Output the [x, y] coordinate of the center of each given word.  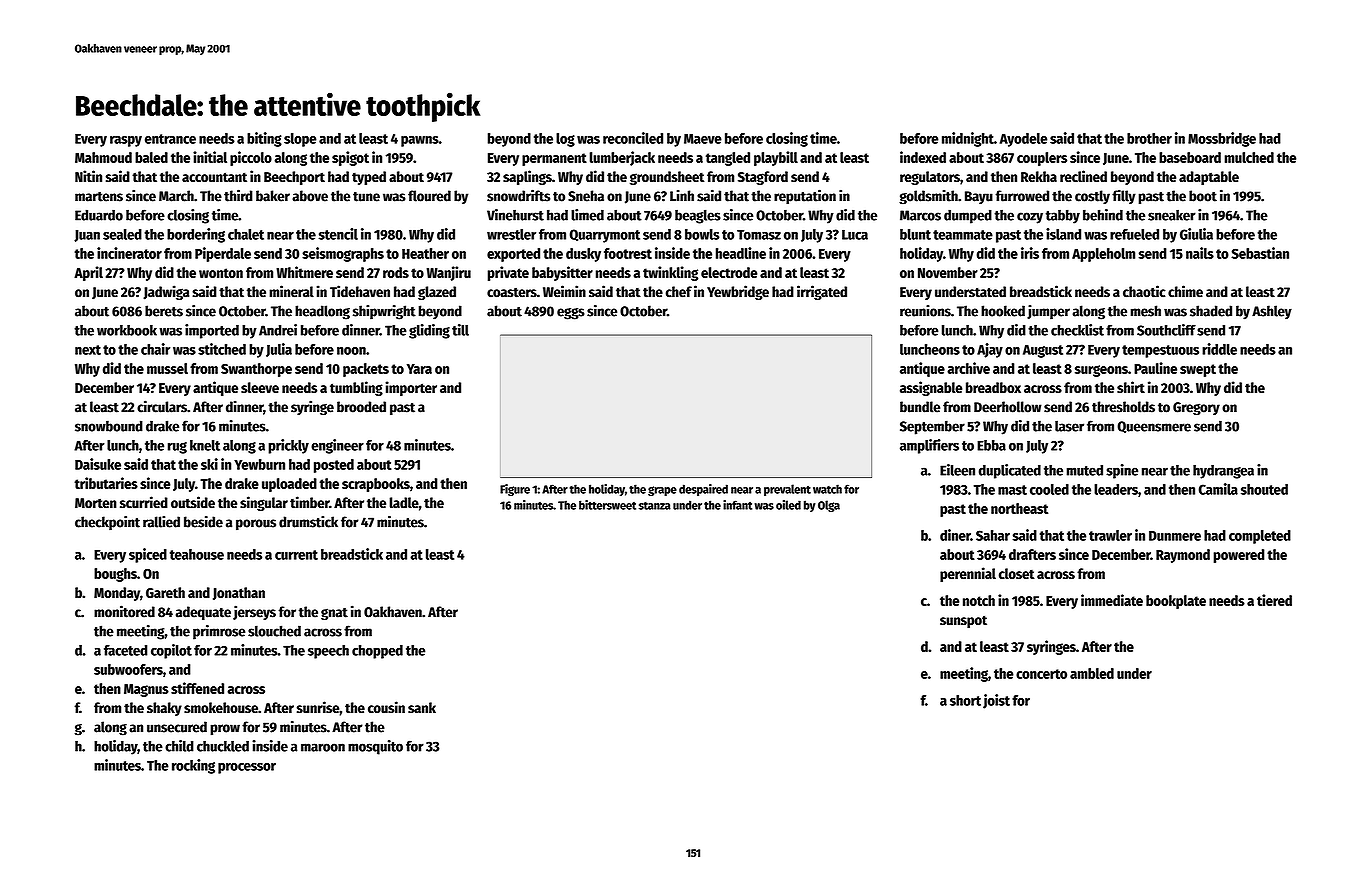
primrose [219, 632]
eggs [571, 314]
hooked [1003, 311]
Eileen [957, 470]
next [88, 350]
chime [1185, 291]
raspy [126, 141]
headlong [322, 312]
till [460, 330]
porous [256, 525]
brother [1149, 138]
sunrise [318, 707]
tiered [1274, 600]
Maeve [703, 139]
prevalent [787, 490]
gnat [334, 614]
